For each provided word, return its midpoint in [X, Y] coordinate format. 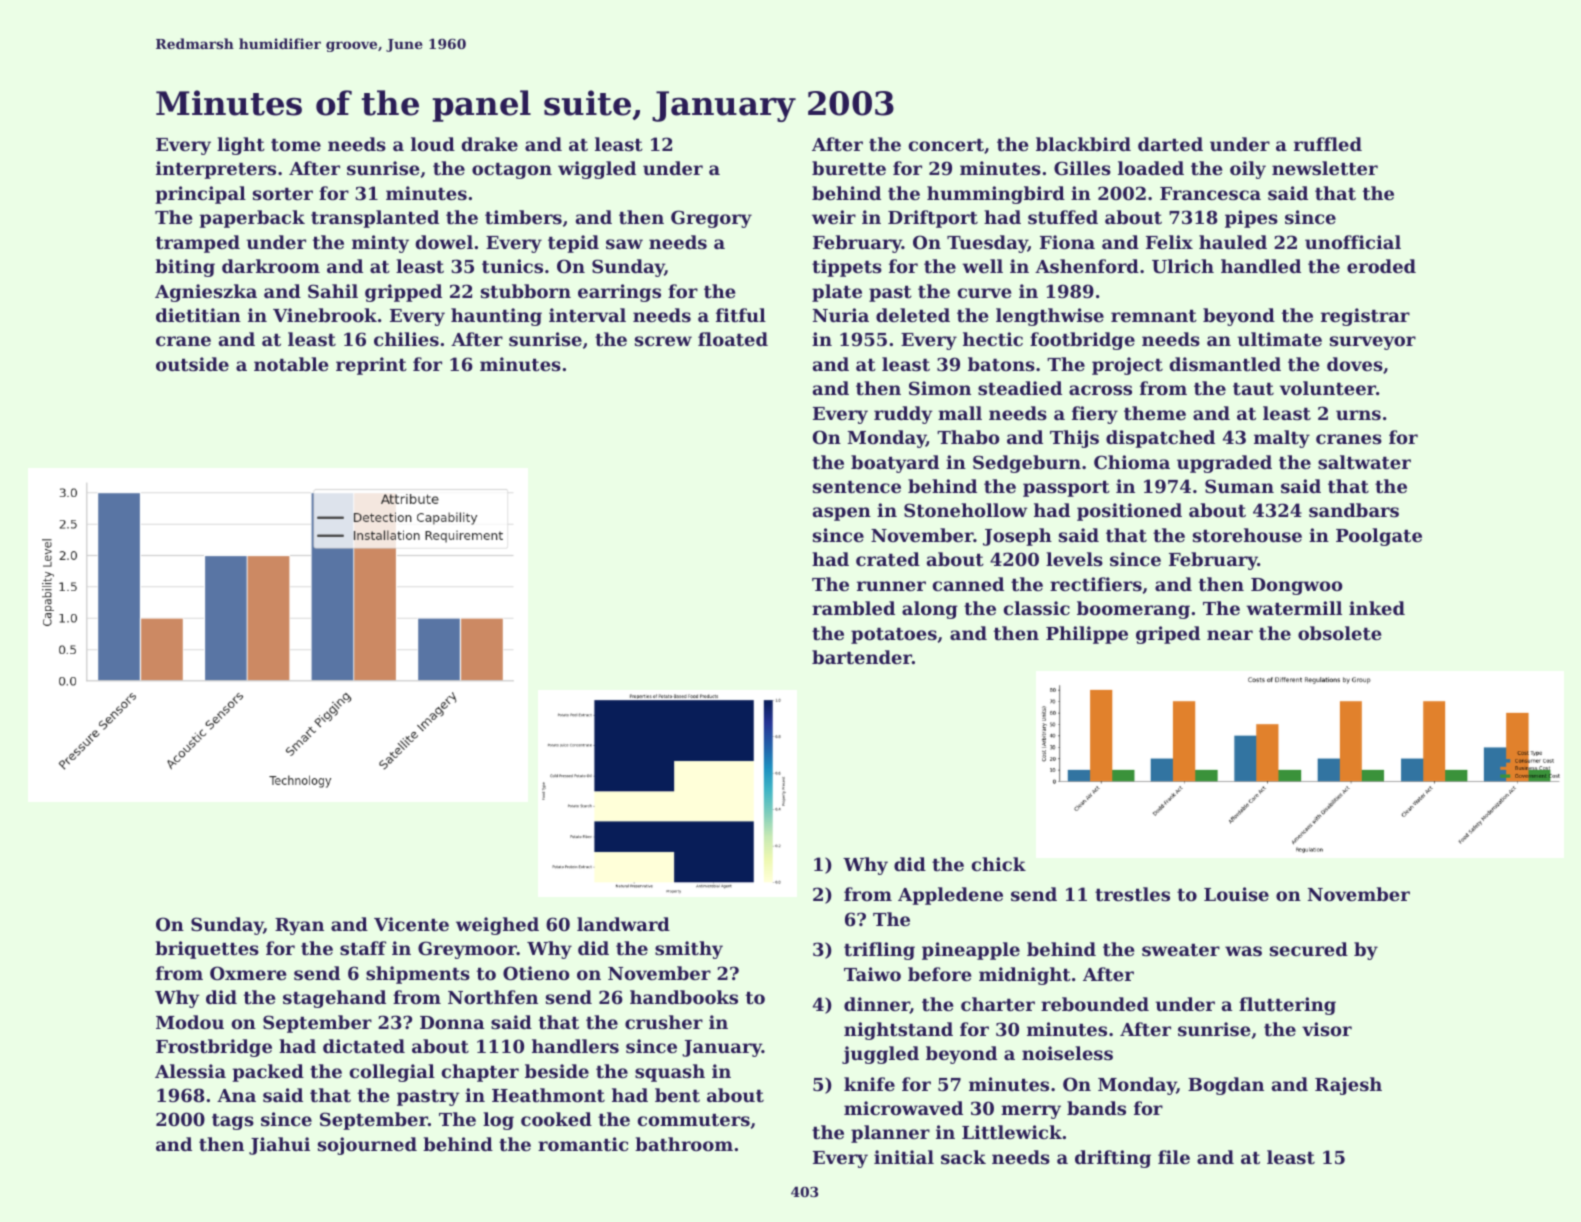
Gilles [1082, 168]
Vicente [411, 924]
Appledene [950, 896]
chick [999, 864]
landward [623, 924]
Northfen [493, 997]
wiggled [597, 170]
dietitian [198, 315]
